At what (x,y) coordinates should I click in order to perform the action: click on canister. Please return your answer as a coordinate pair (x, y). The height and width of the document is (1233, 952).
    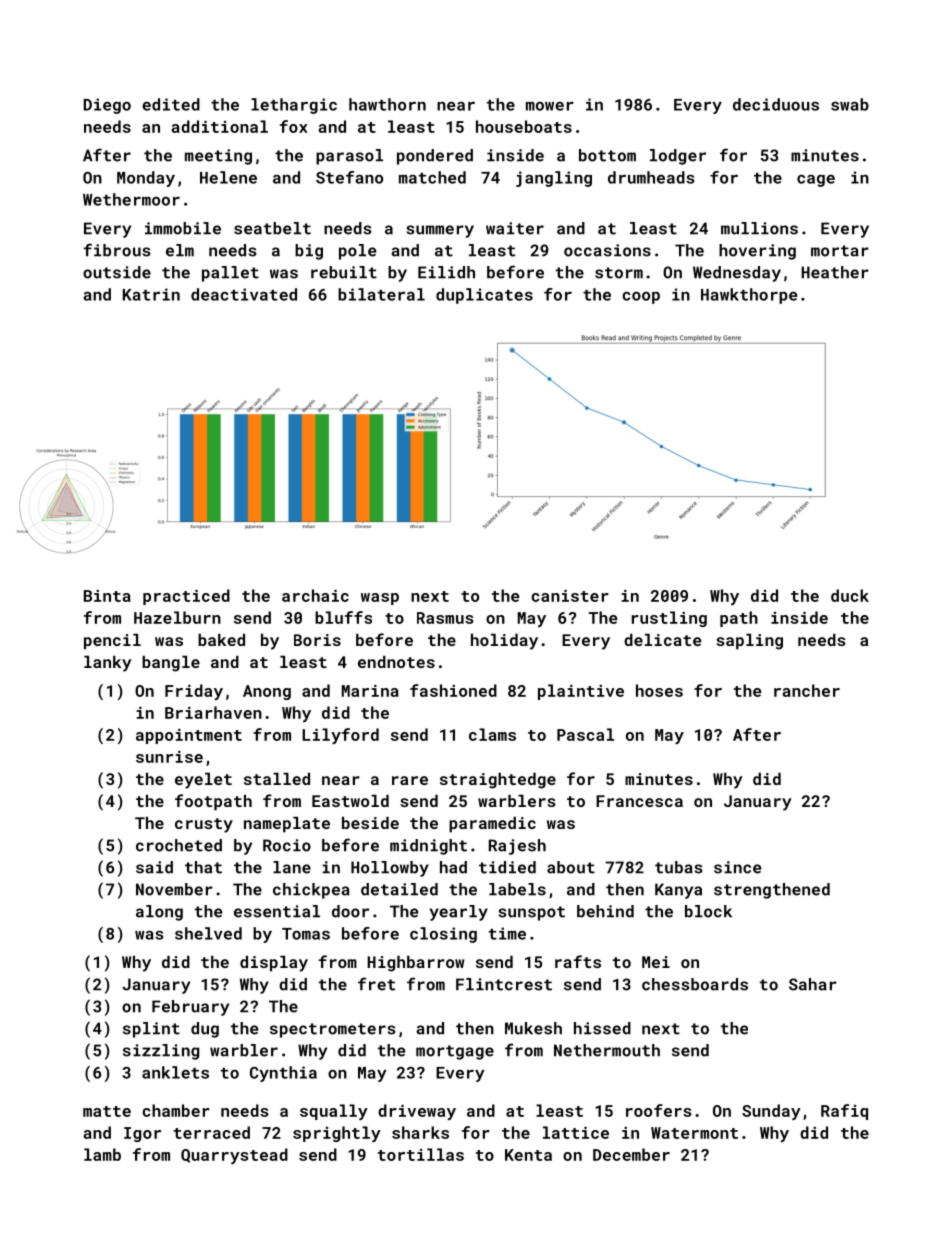
    Looking at the image, I should click on (570, 596).
